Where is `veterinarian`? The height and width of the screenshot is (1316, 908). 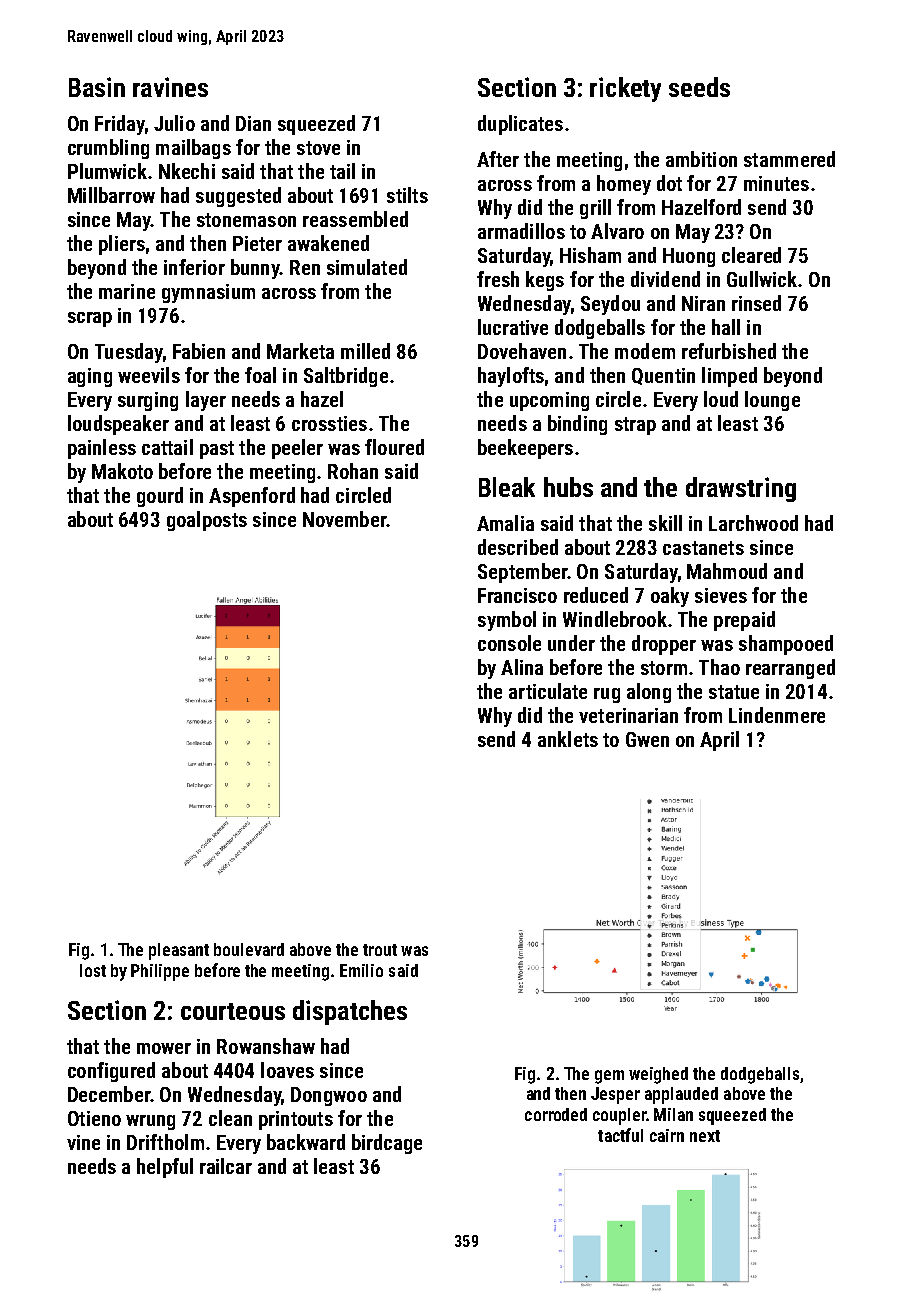
veterinarian is located at coordinates (628, 715).
